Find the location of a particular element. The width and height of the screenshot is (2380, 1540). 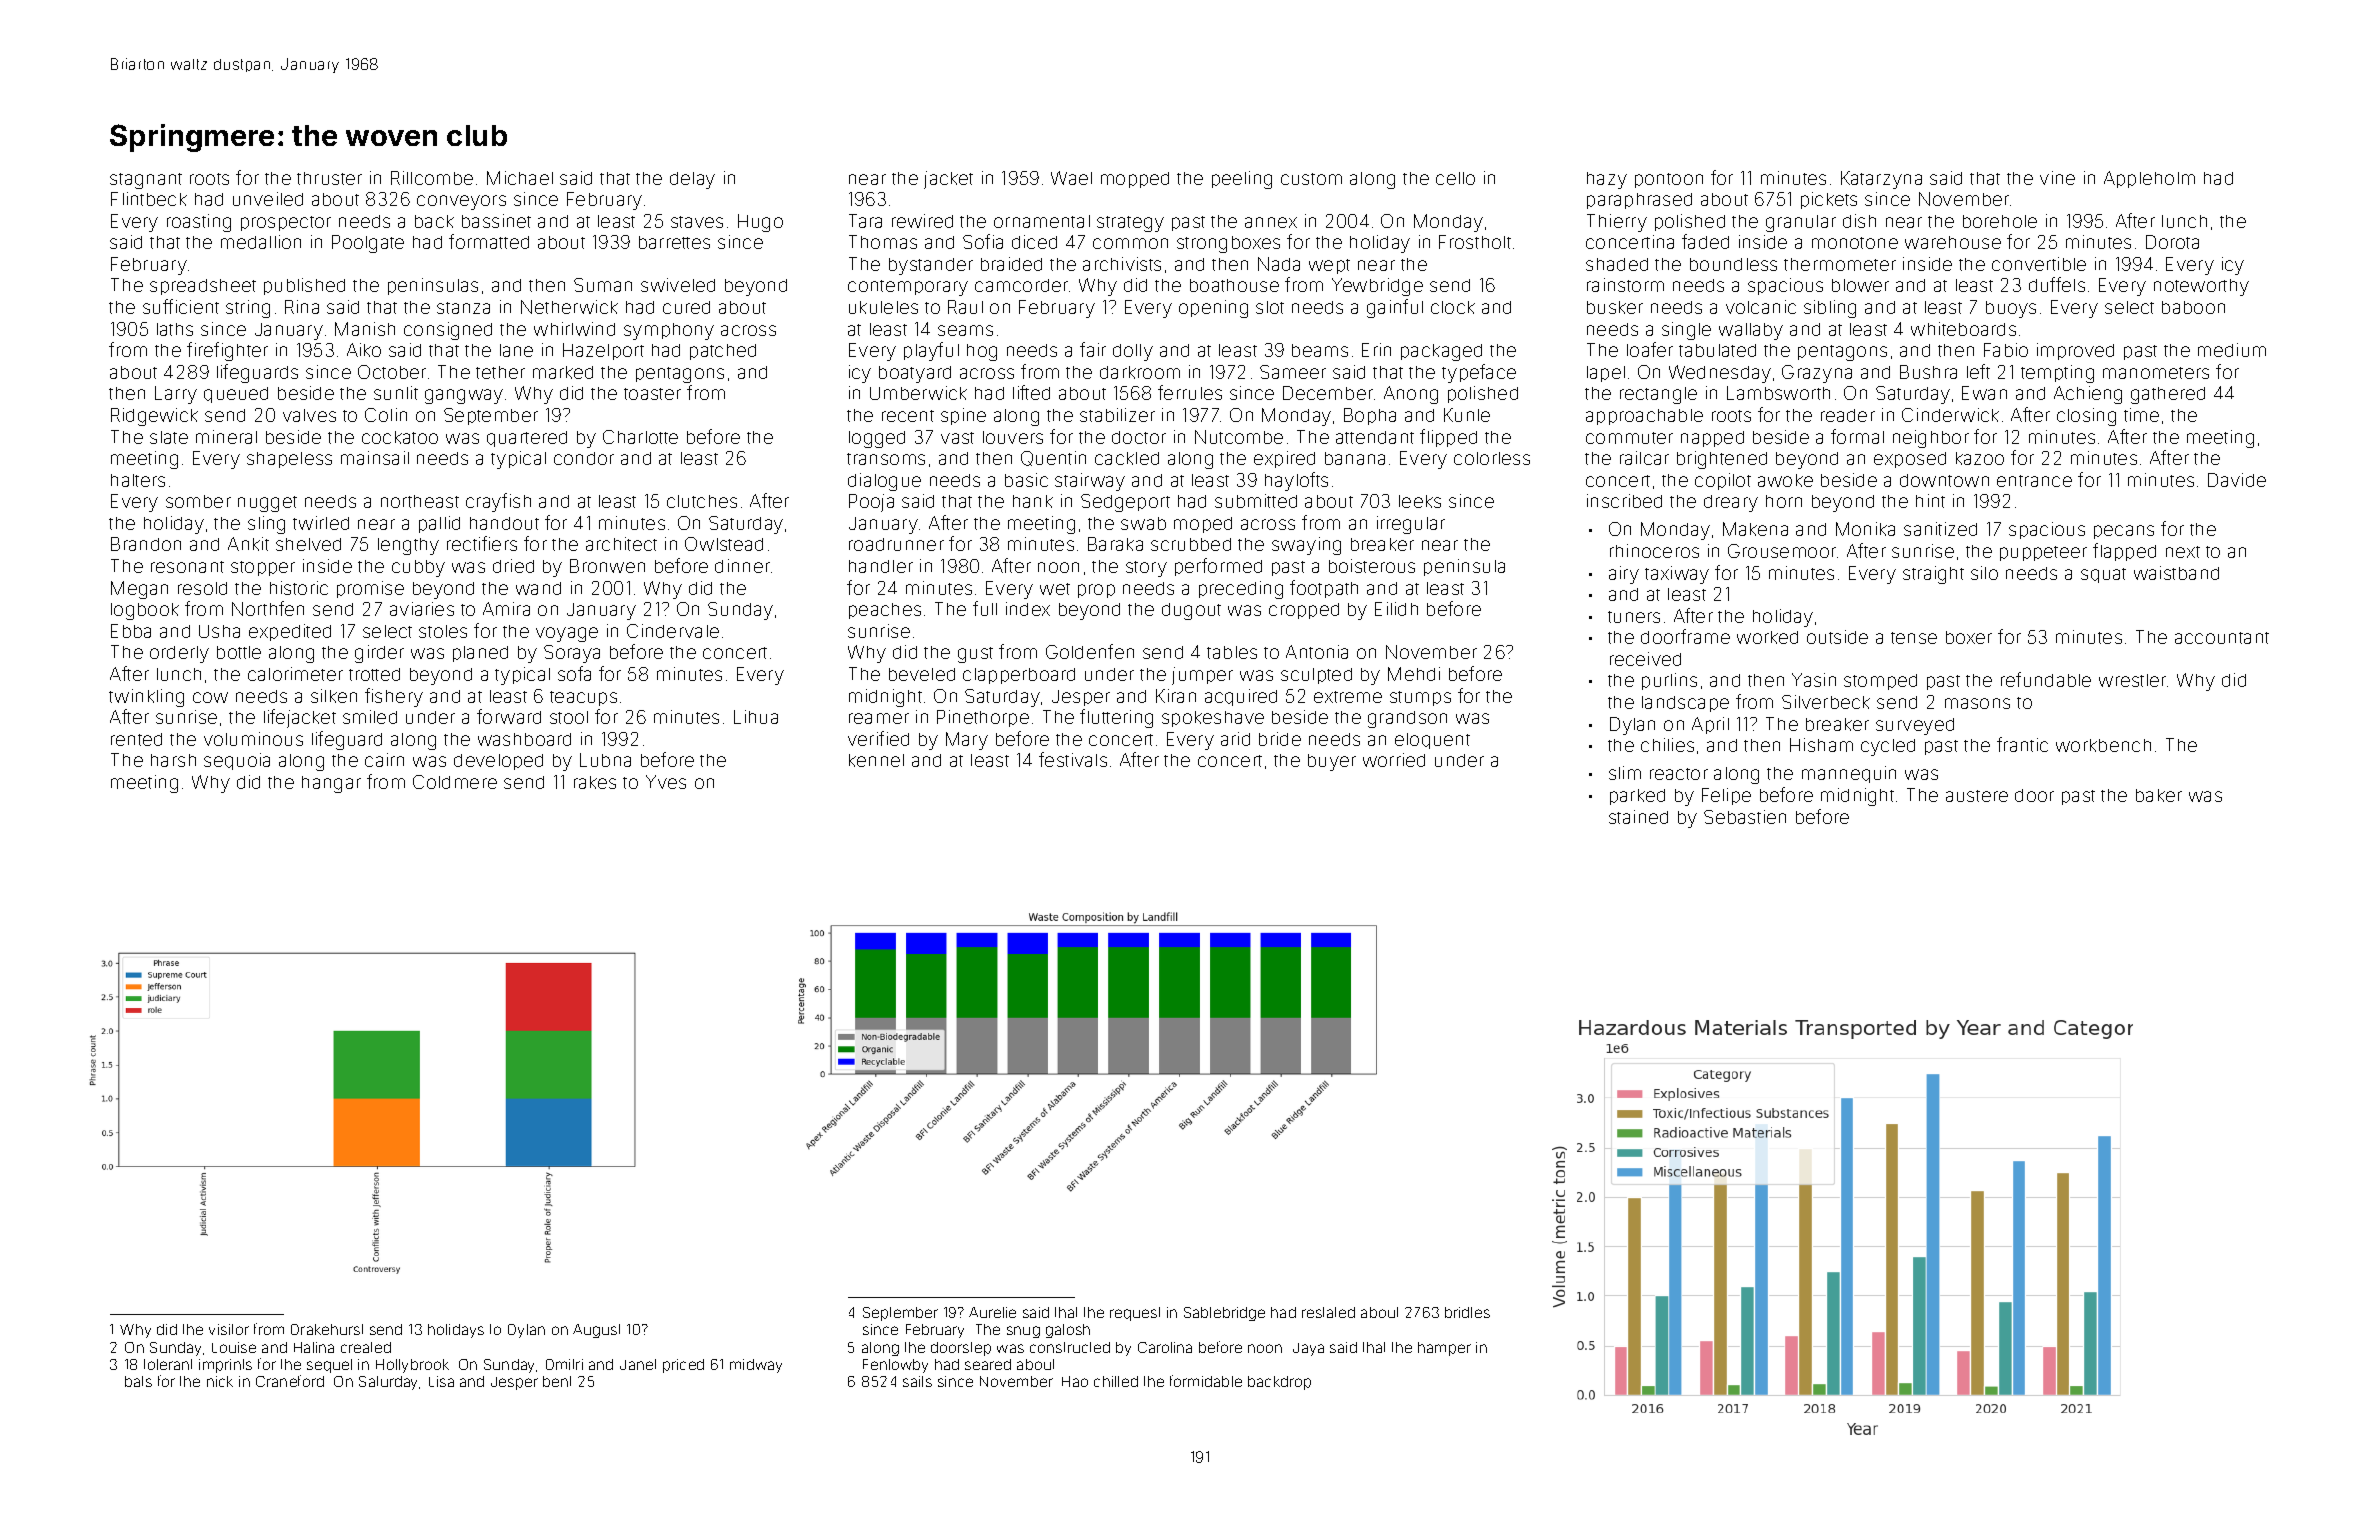

request is located at coordinates (1135, 1314).
